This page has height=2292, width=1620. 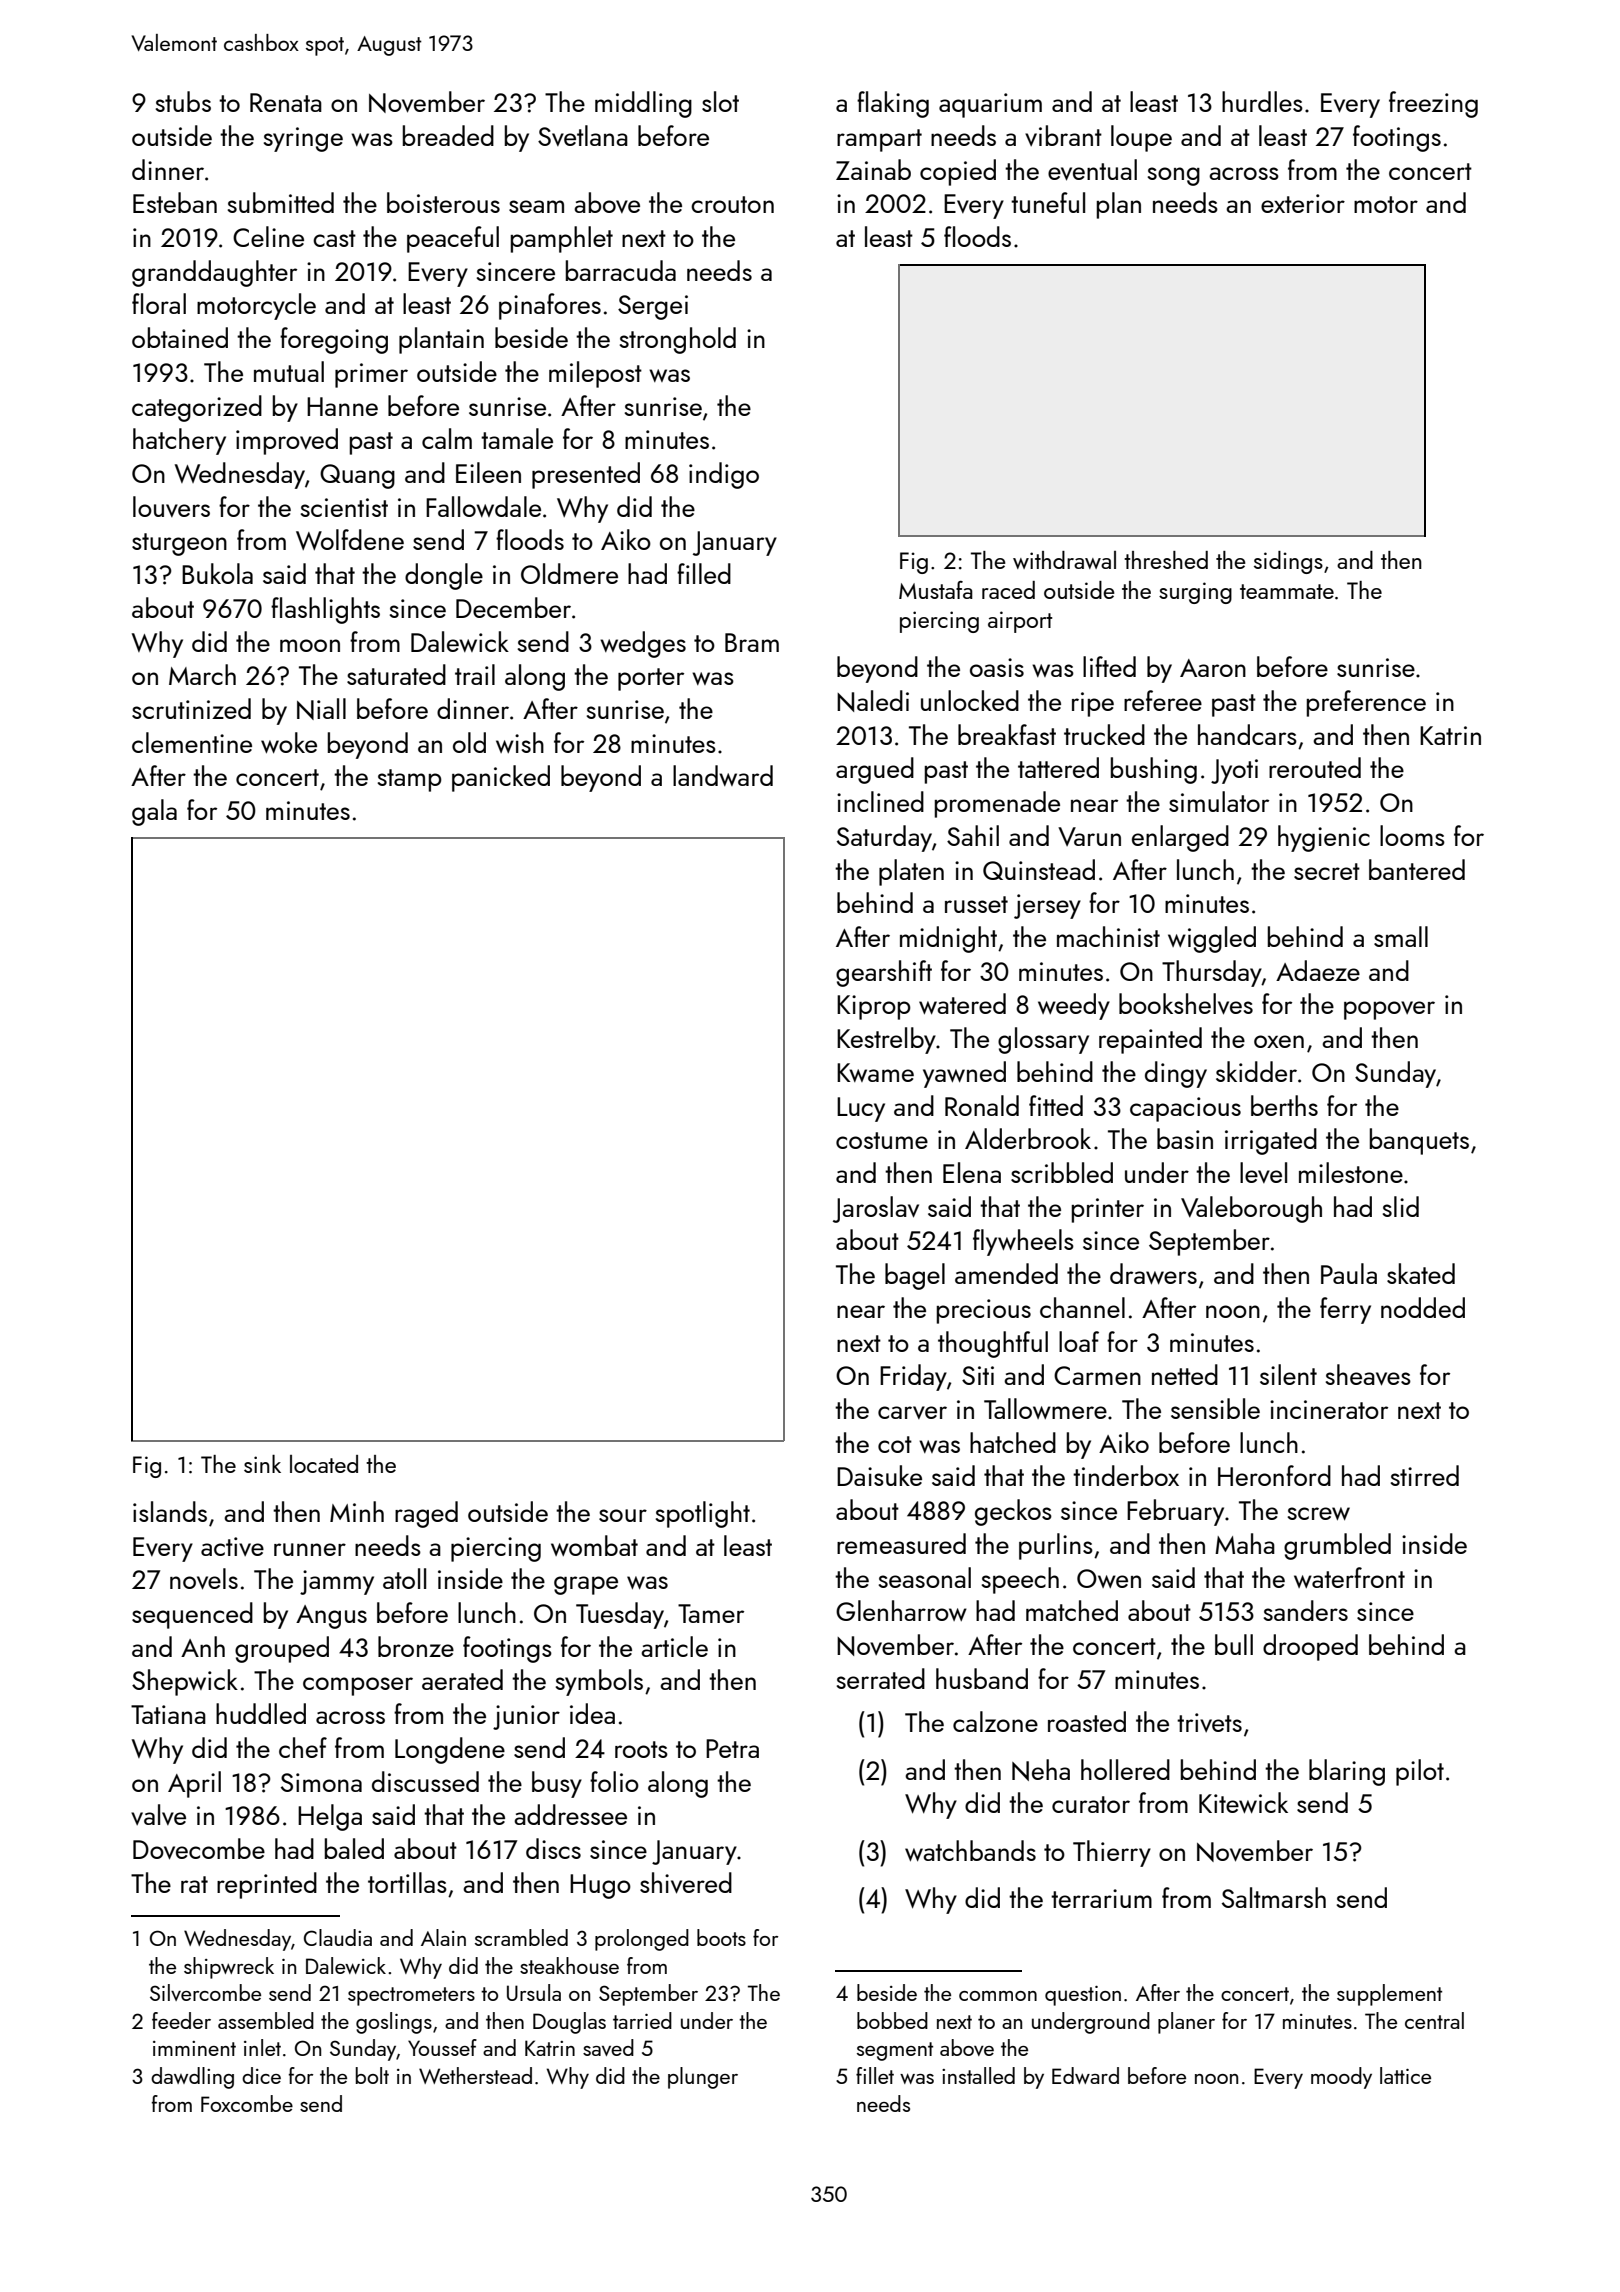 What do you see at coordinates (893, 104) in the page?
I see `flaking` at bounding box center [893, 104].
